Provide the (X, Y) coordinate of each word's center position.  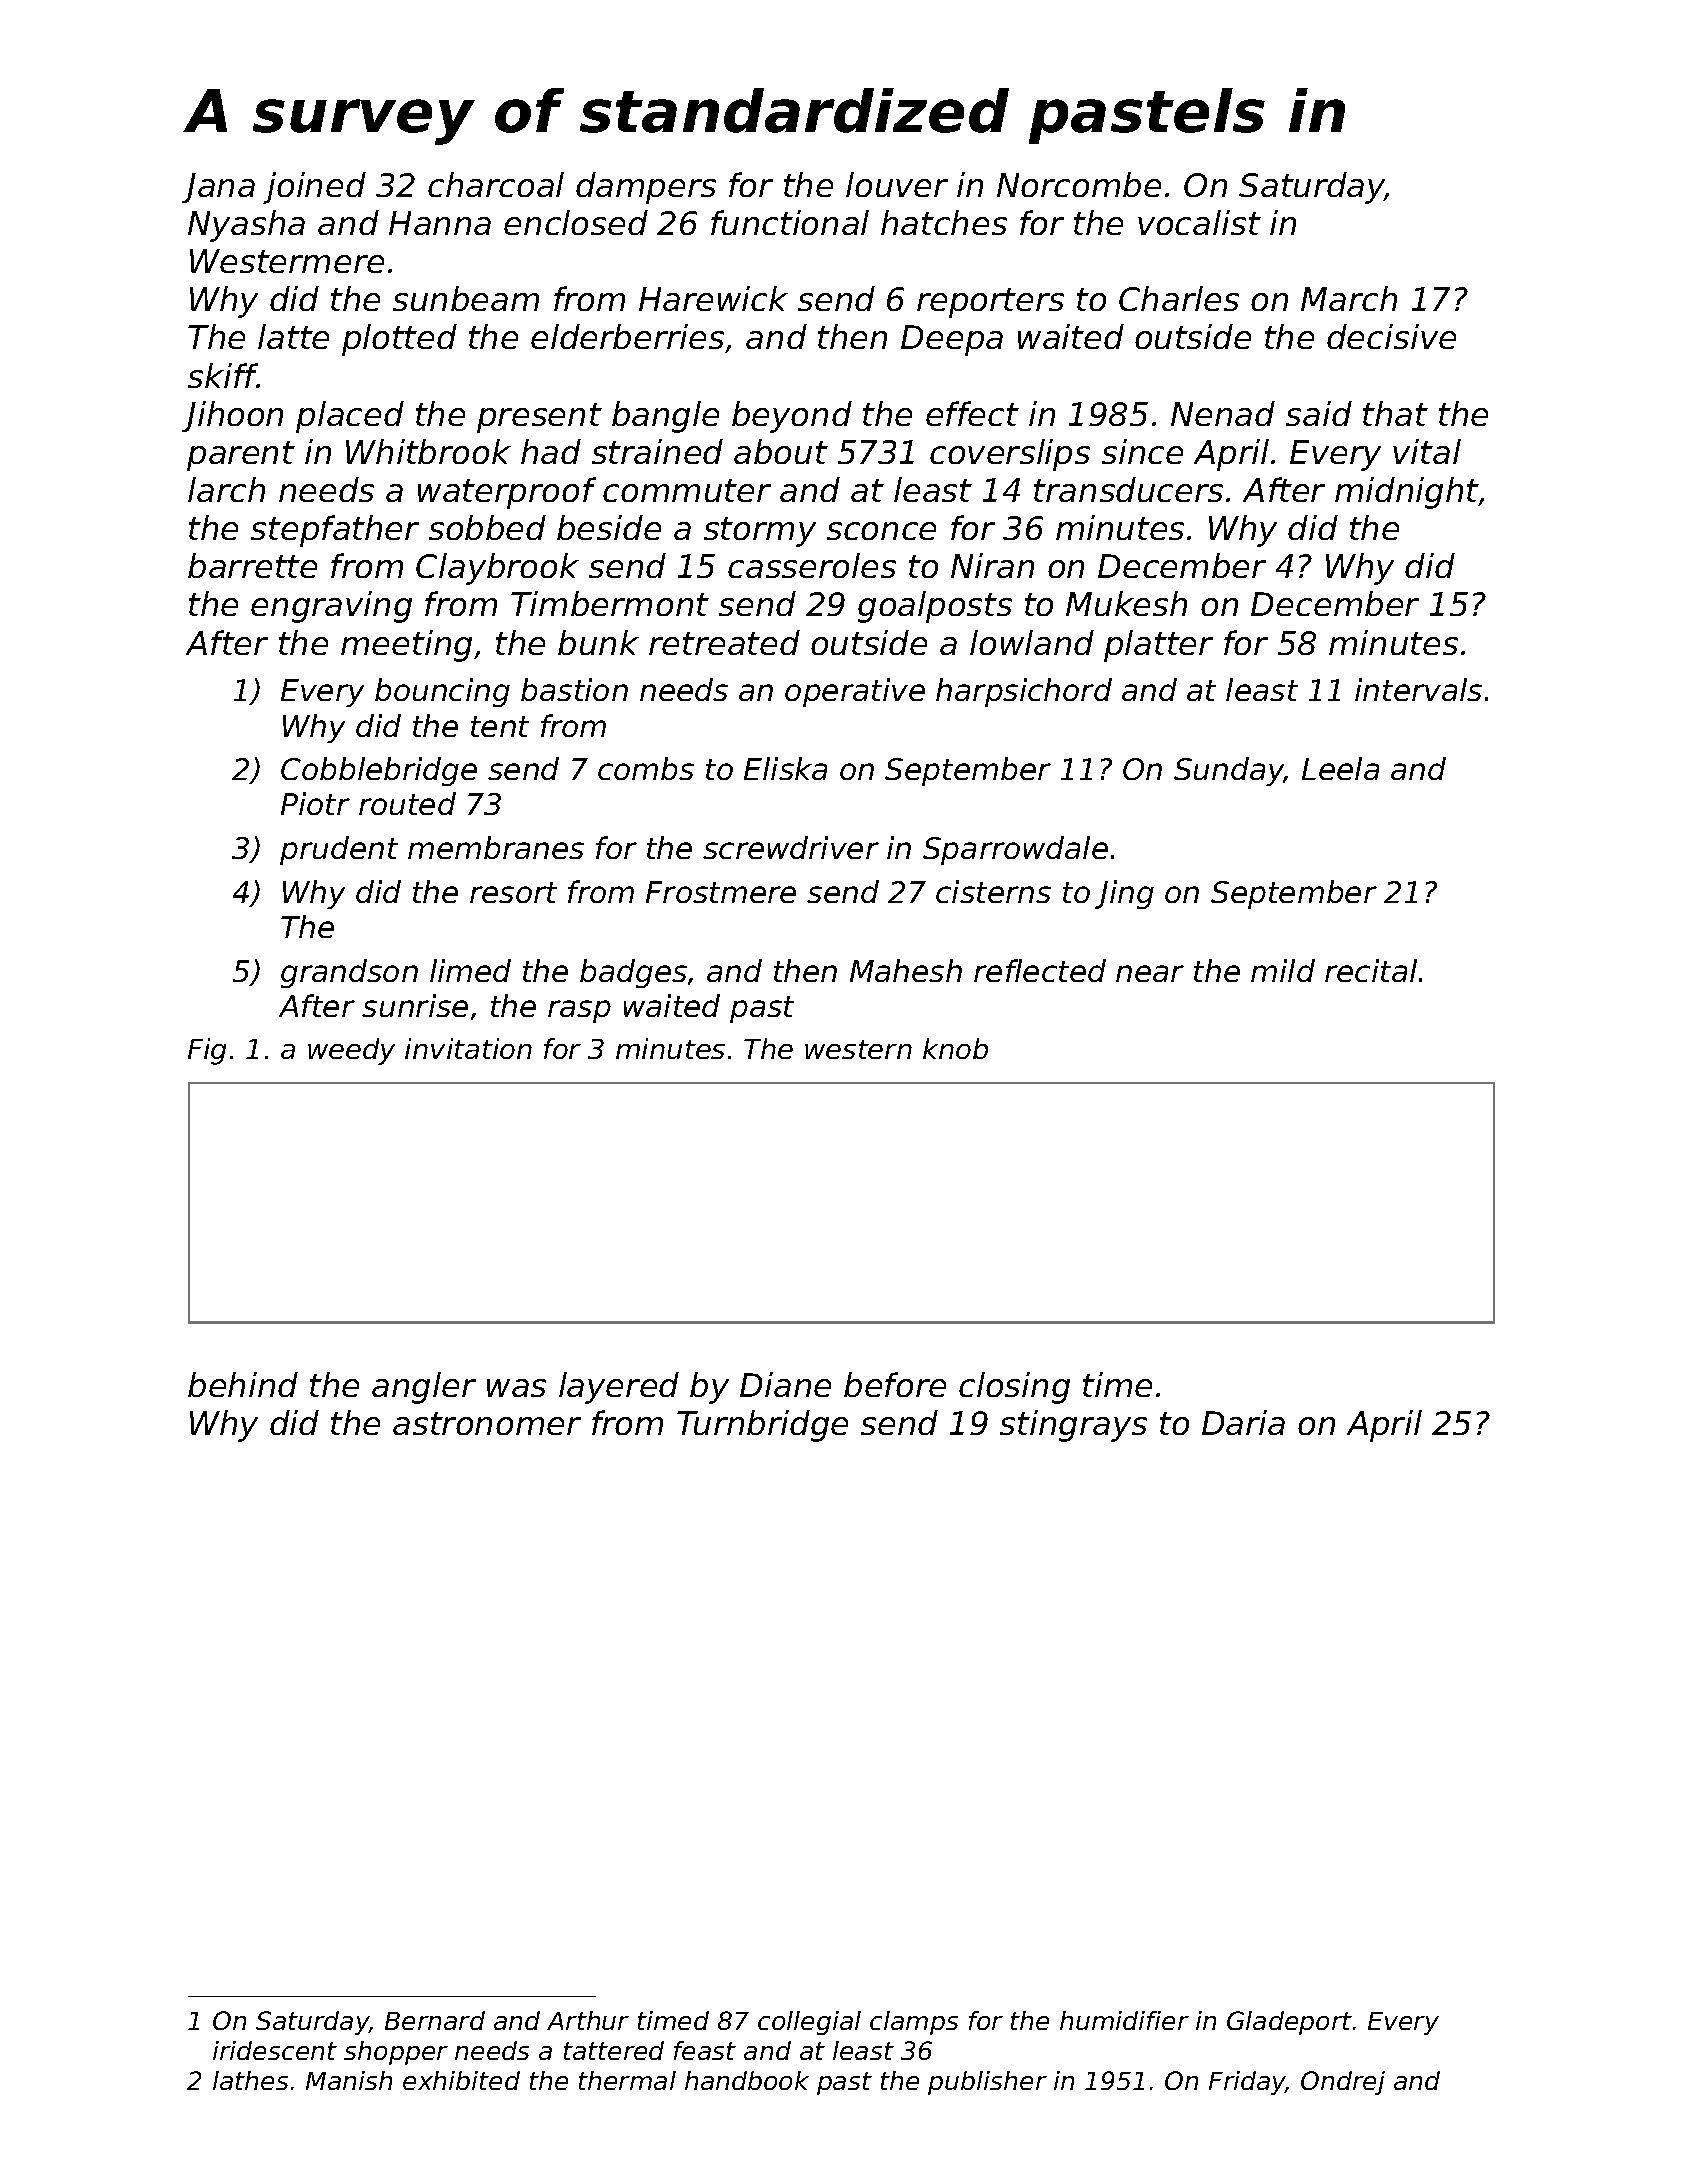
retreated (724, 642)
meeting (406, 646)
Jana (218, 188)
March (1349, 298)
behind (243, 1384)
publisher (987, 2083)
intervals (1418, 689)
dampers (646, 188)
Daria (1243, 1422)
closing (1014, 1388)
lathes (250, 2080)
